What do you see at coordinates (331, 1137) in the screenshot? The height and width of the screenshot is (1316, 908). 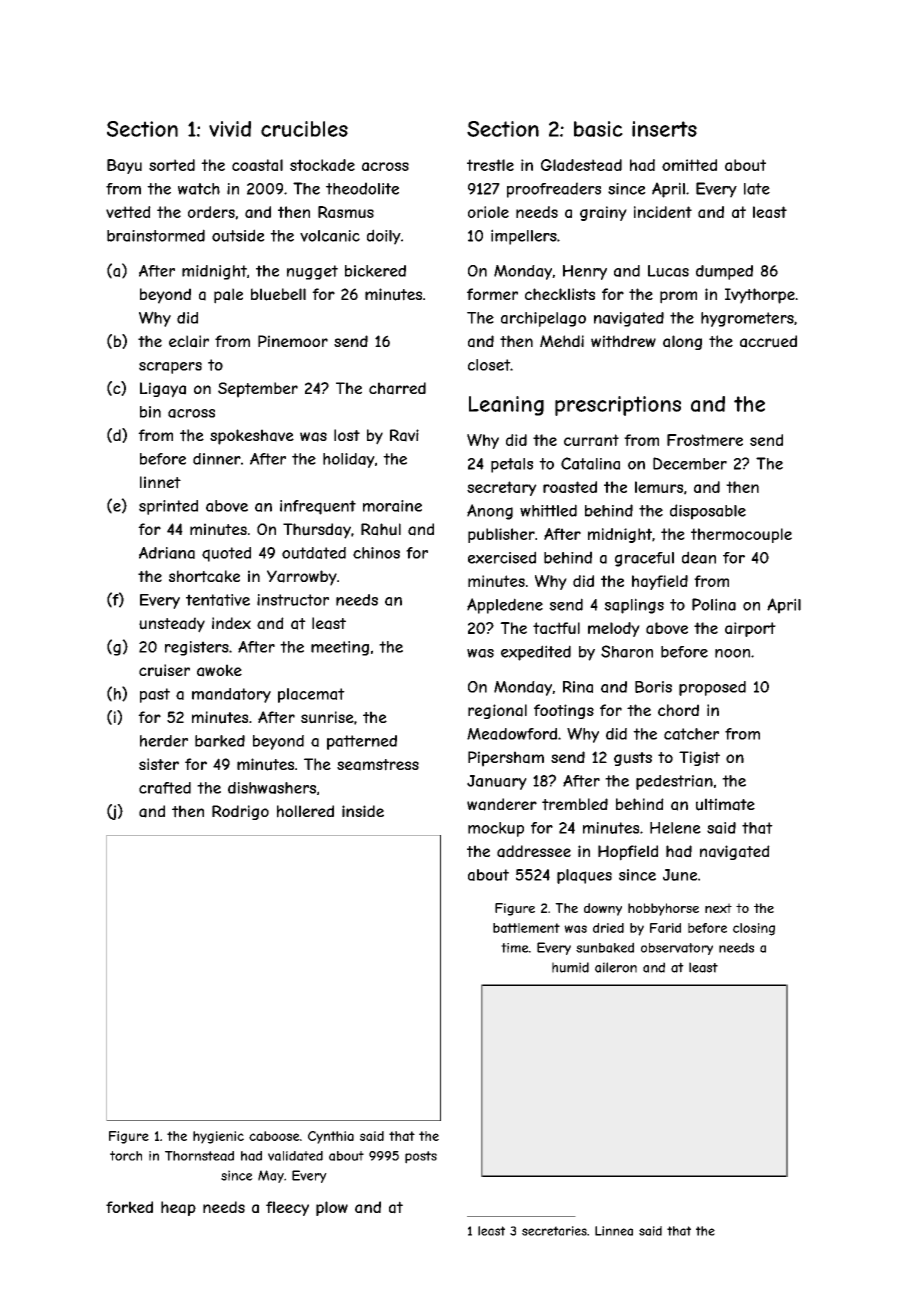 I see `Cynthia` at bounding box center [331, 1137].
